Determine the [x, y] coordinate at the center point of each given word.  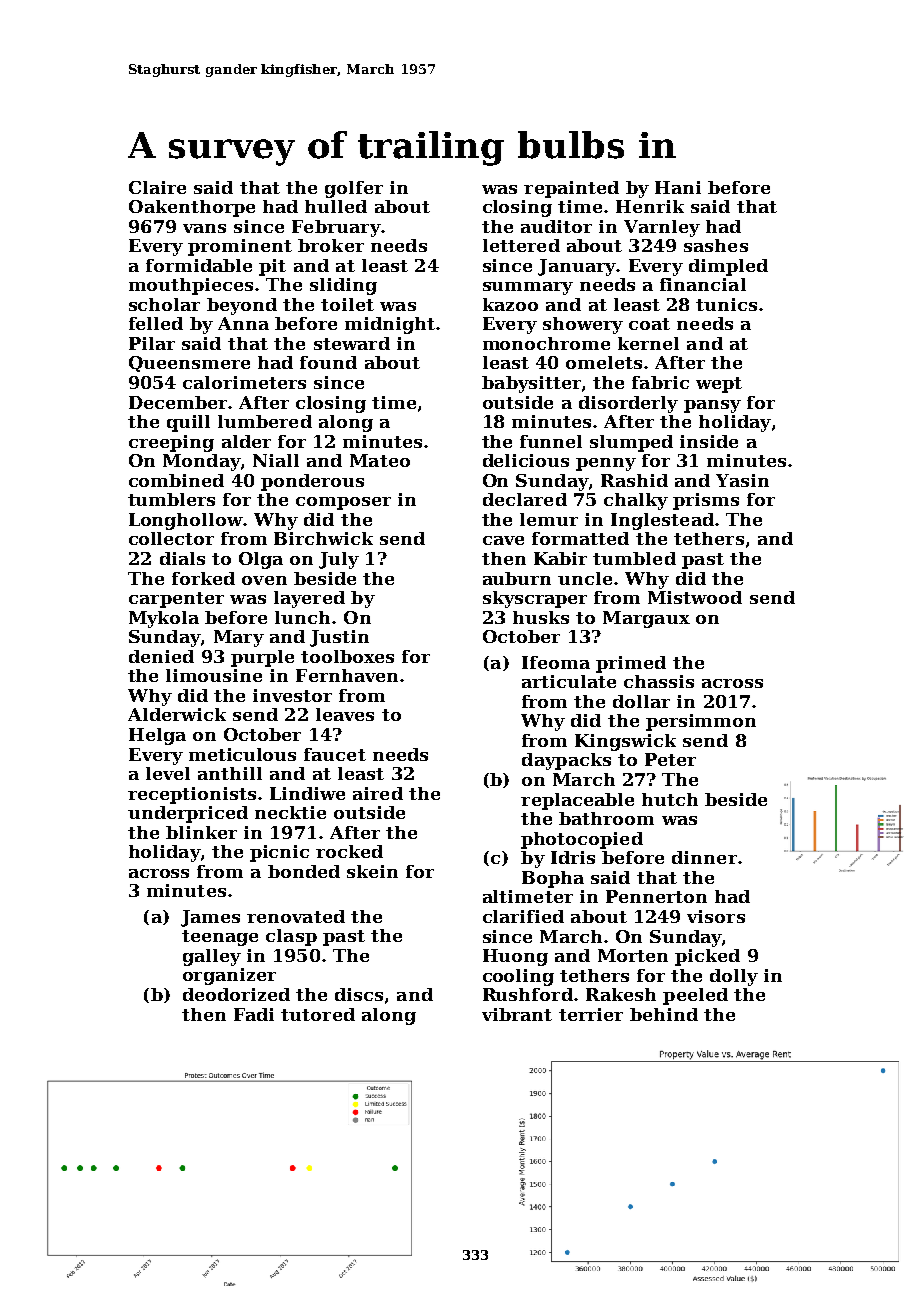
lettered [521, 245]
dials [182, 558]
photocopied [582, 840]
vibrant [517, 1014]
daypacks [566, 761]
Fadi [254, 1014]
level [168, 773]
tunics [726, 304]
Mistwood [695, 597]
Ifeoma [556, 662]
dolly [734, 977]
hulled [336, 206]
